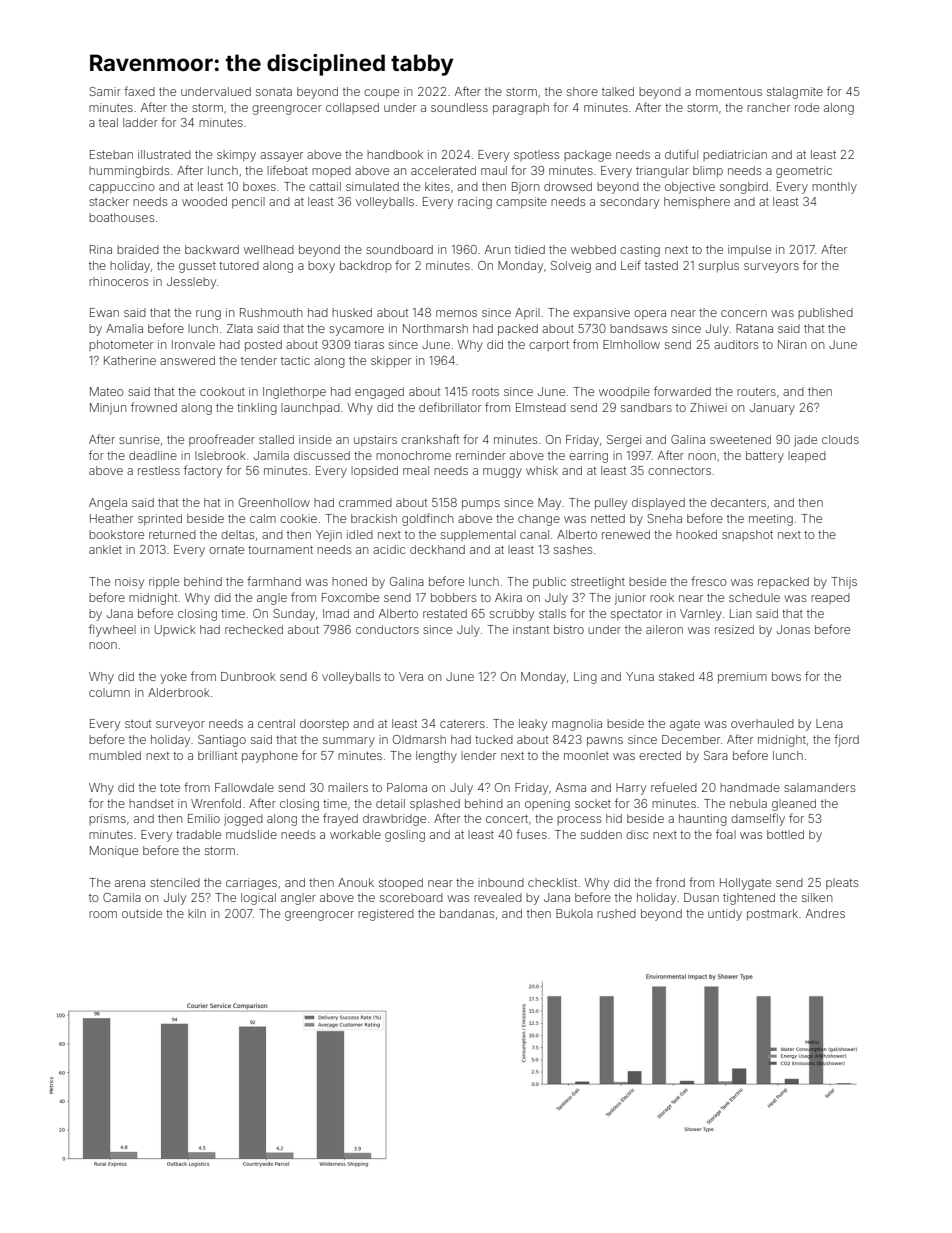 Image resolution: width=952 pixels, height=1233 pixels. I want to click on braided, so click(138, 249).
